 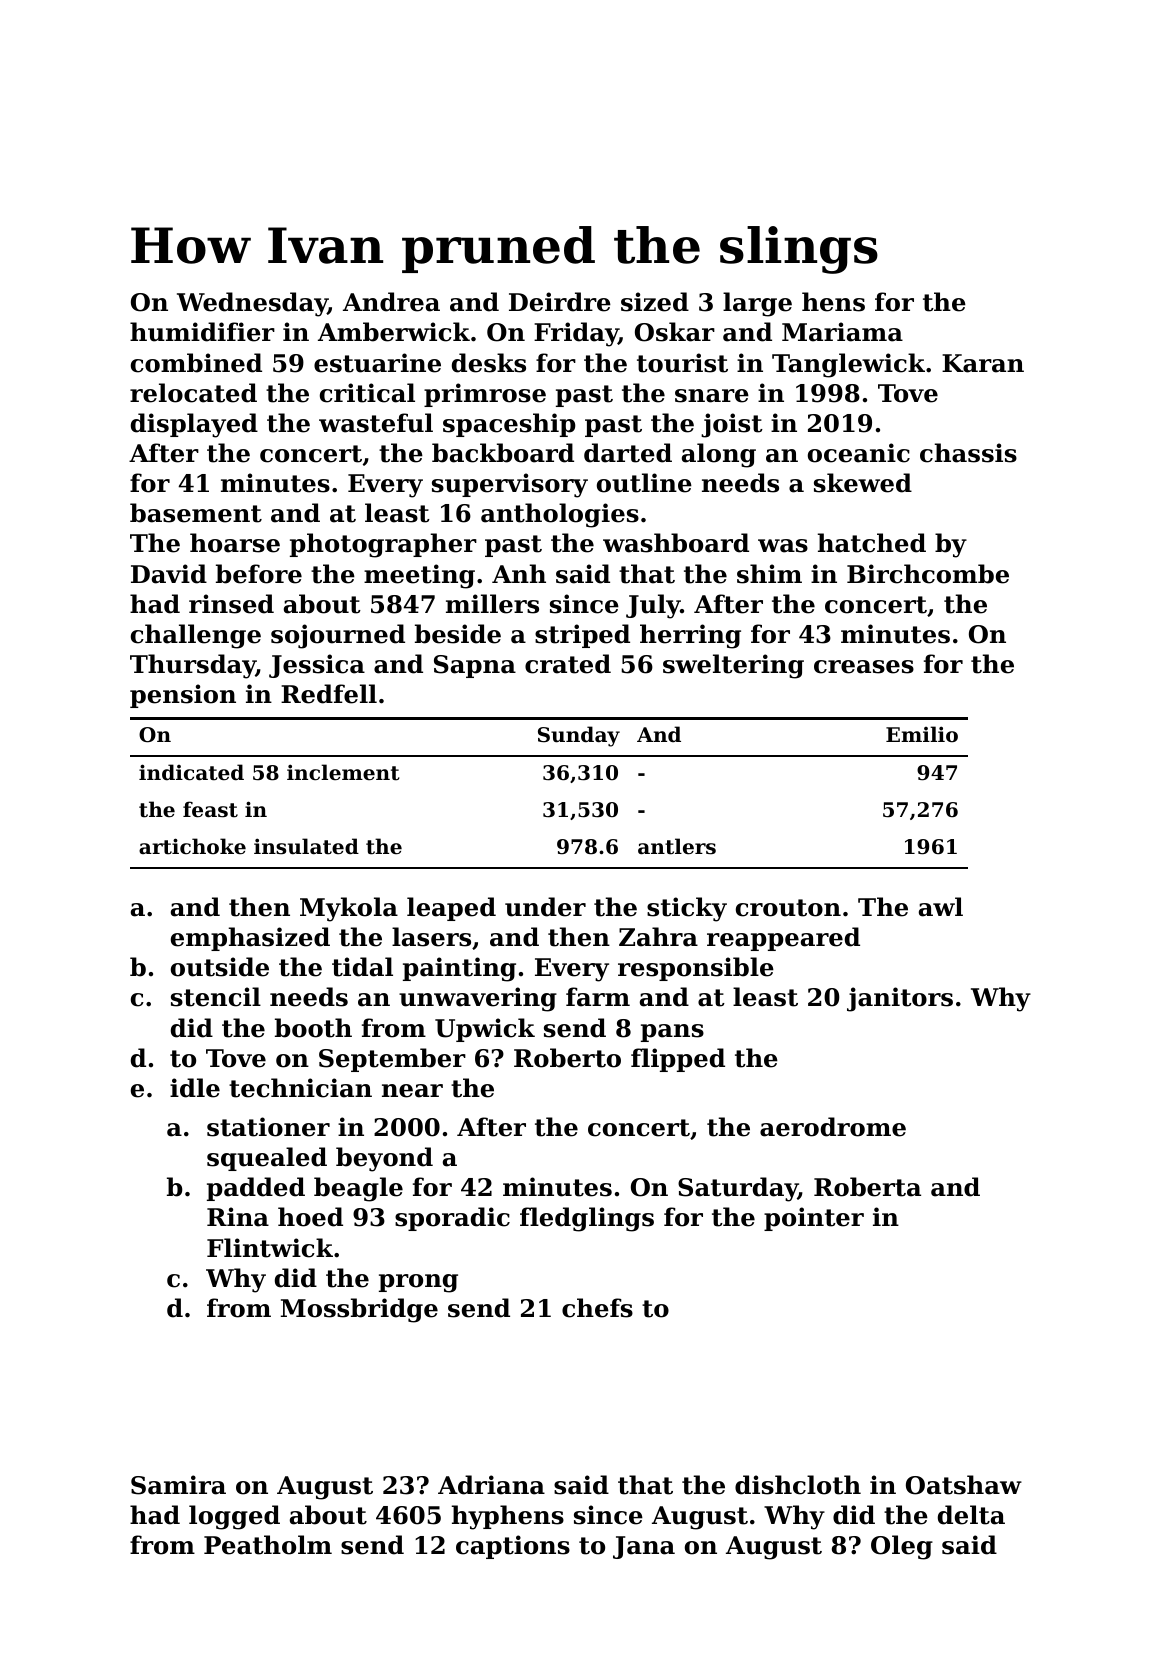 What do you see at coordinates (183, 696) in the screenshot?
I see `pension` at bounding box center [183, 696].
